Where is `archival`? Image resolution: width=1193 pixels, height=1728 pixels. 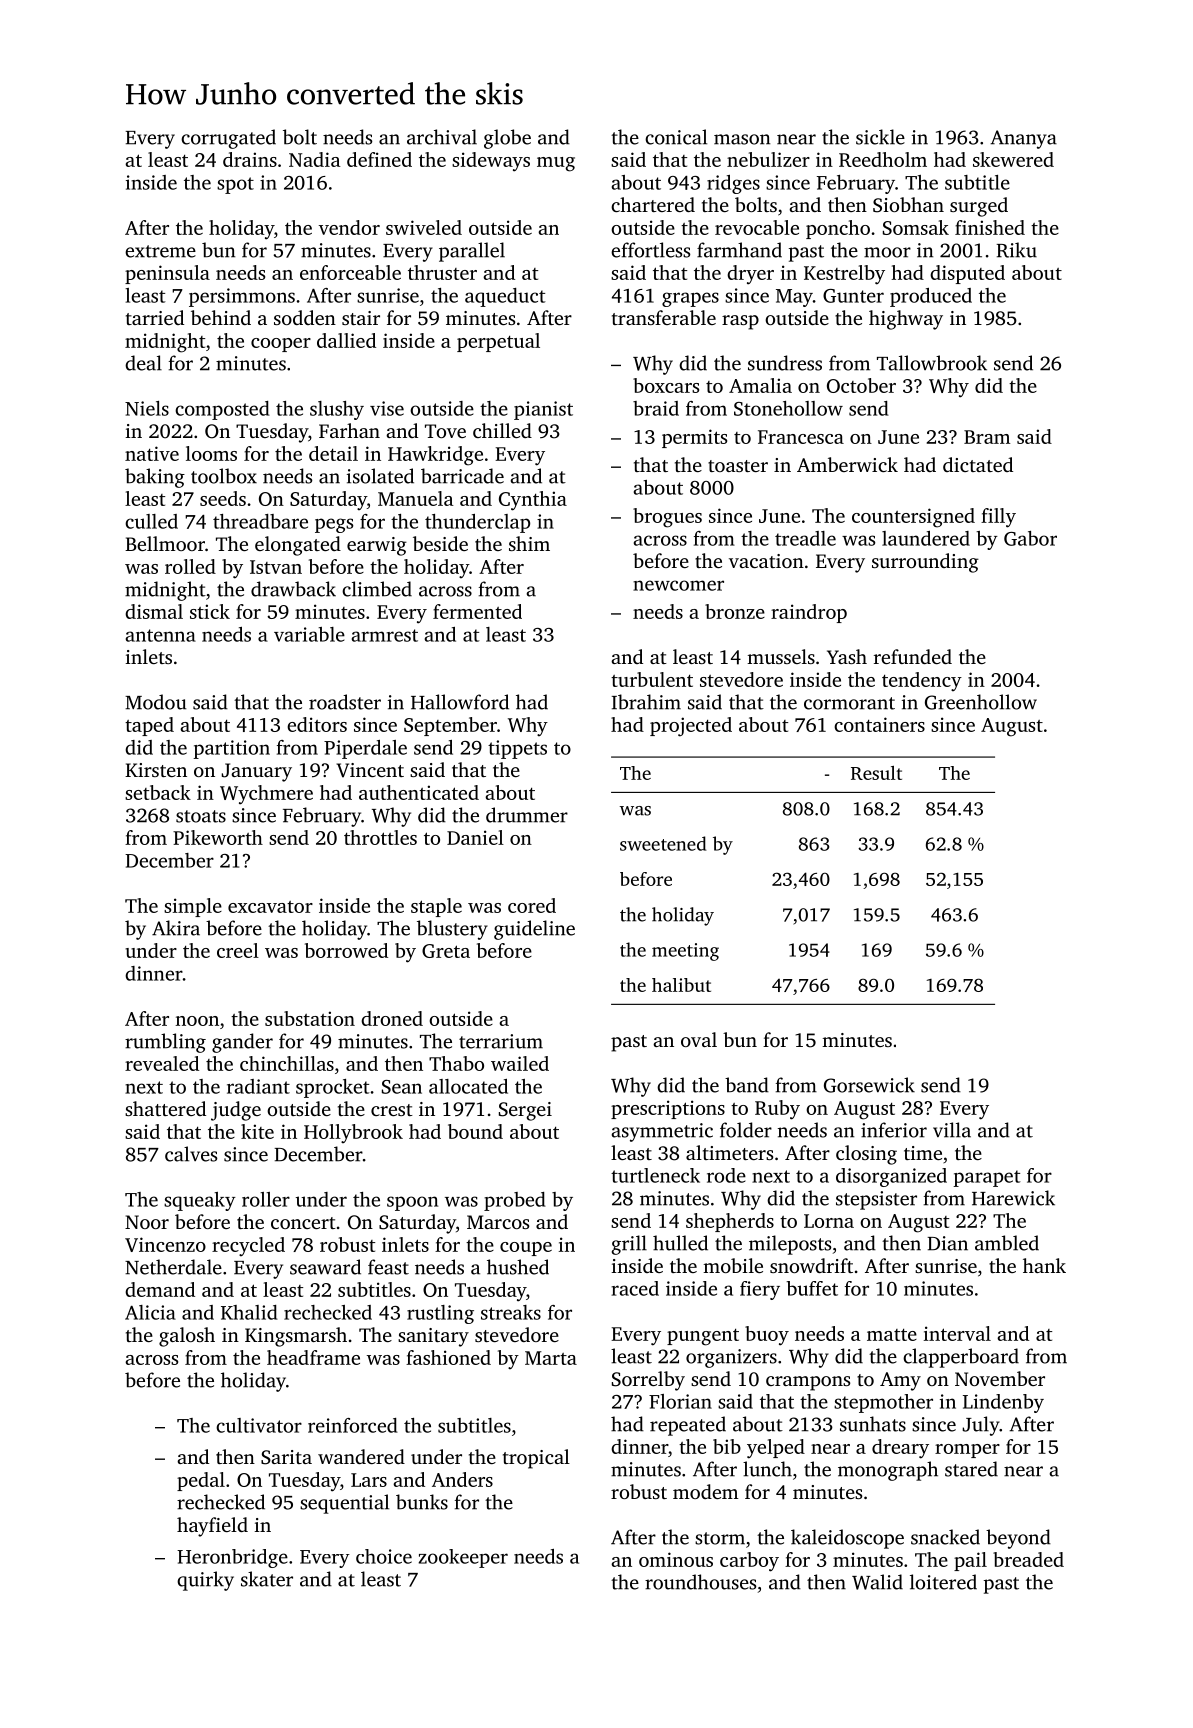 archival is located at coordinates (442, 137).
